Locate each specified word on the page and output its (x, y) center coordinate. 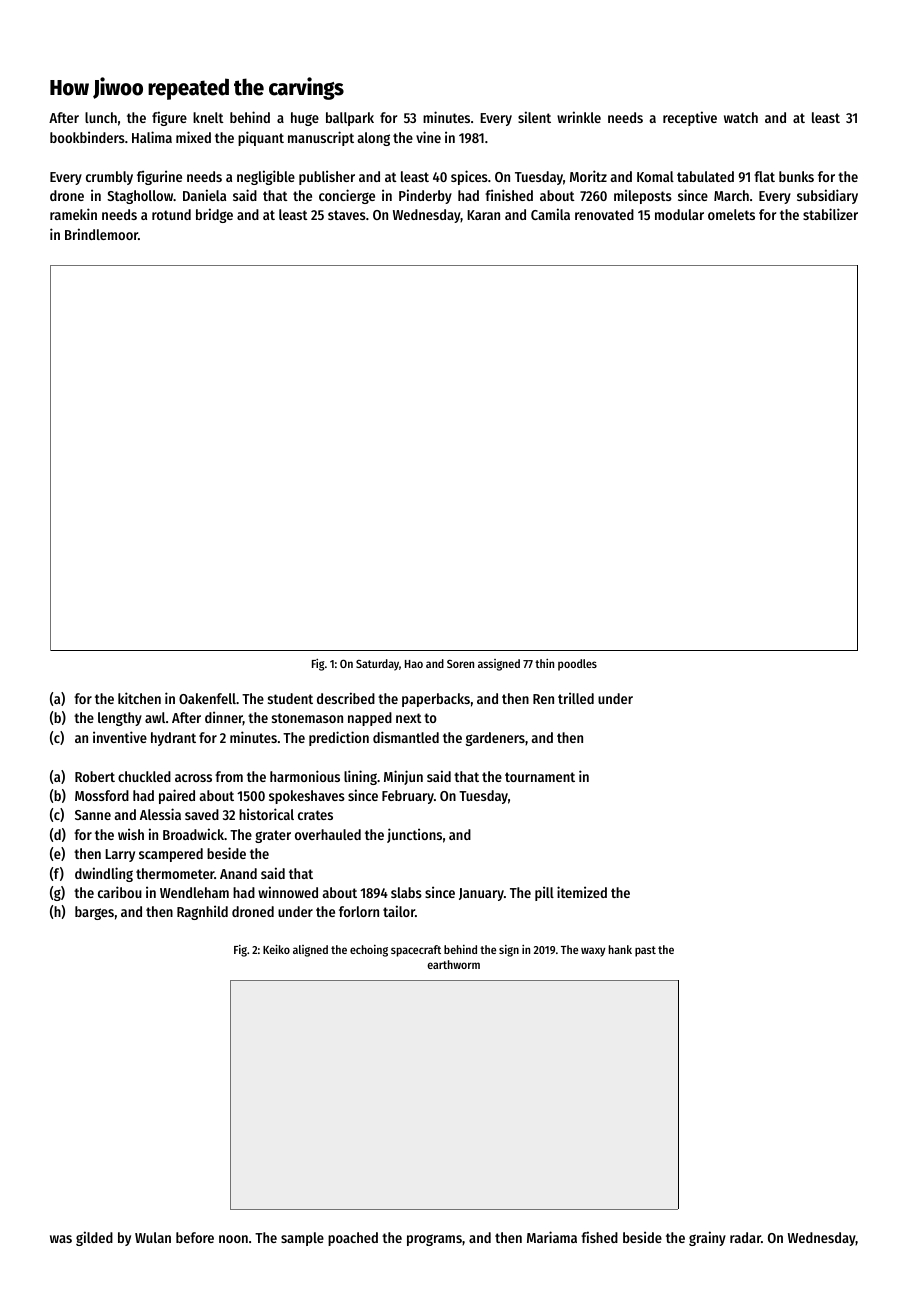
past (645, 951)
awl (155, 717)
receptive (690, 118)
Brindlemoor (101, 234)
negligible (266, 177)
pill (544, 893)
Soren (460, 663)
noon (233, 1239)
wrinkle (579, 117)
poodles (577, 665)
